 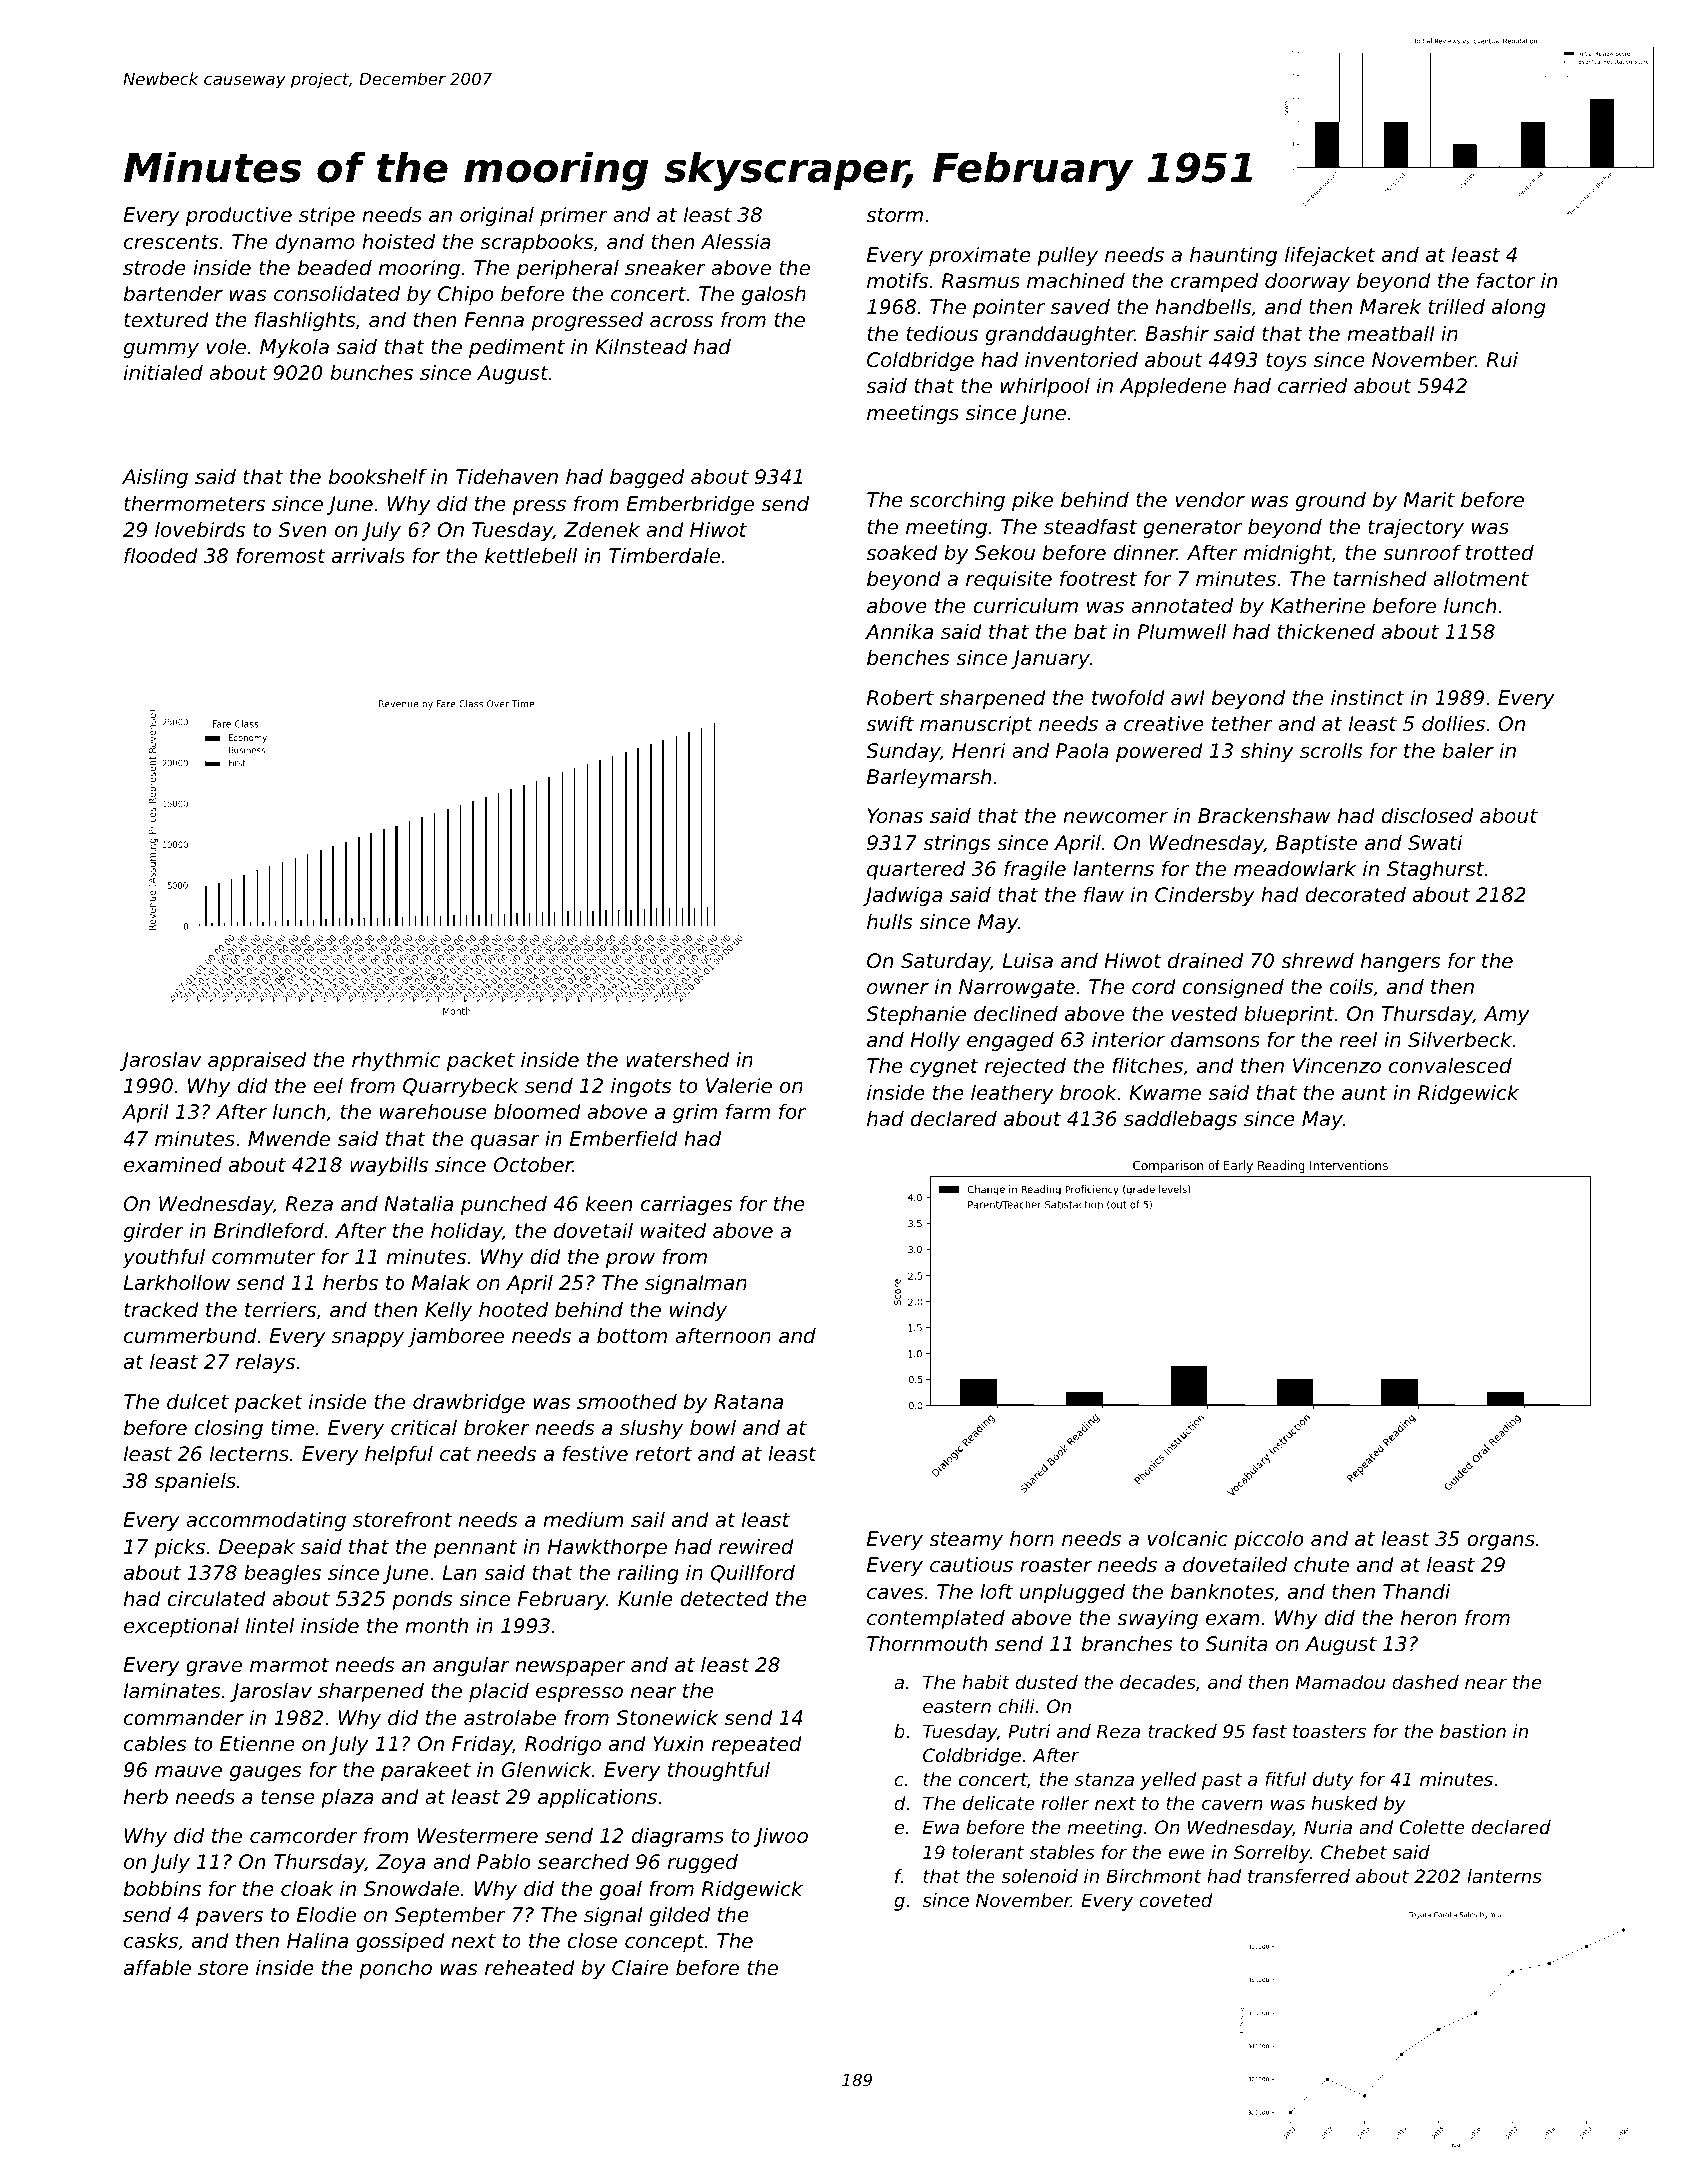 I want to click on Swati, so click(x=1435, y=843).
